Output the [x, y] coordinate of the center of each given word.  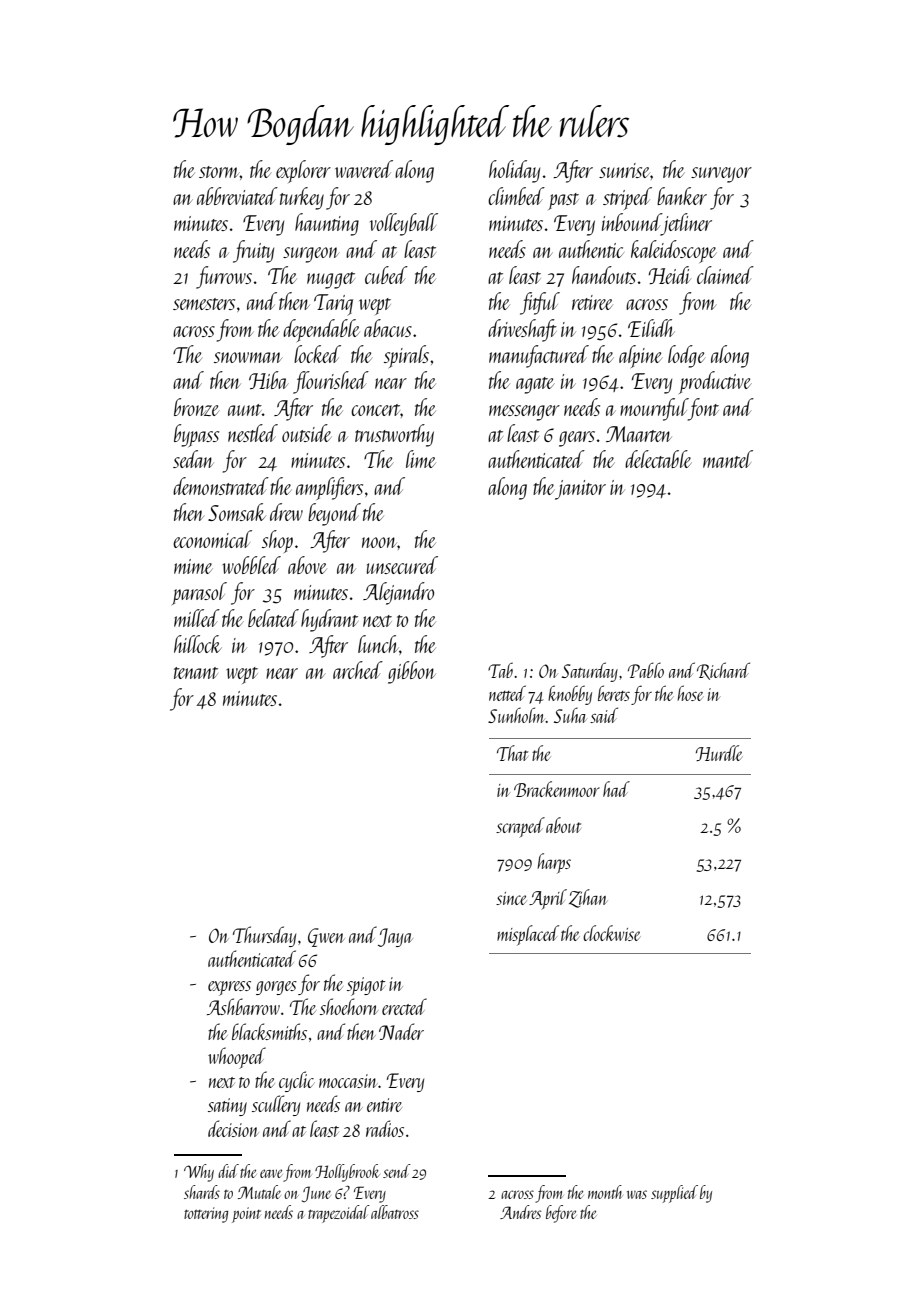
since [511, 898]
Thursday [264, 936]
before [561, 1214]
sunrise [624, 170]
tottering [206, 1215]
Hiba [269, 380]
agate [535, 385]
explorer [303, 171]
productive [715, 382]
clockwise [612, 933]
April [548, 899]
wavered [364, 169]
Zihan [588, 898]
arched [358, 670]
